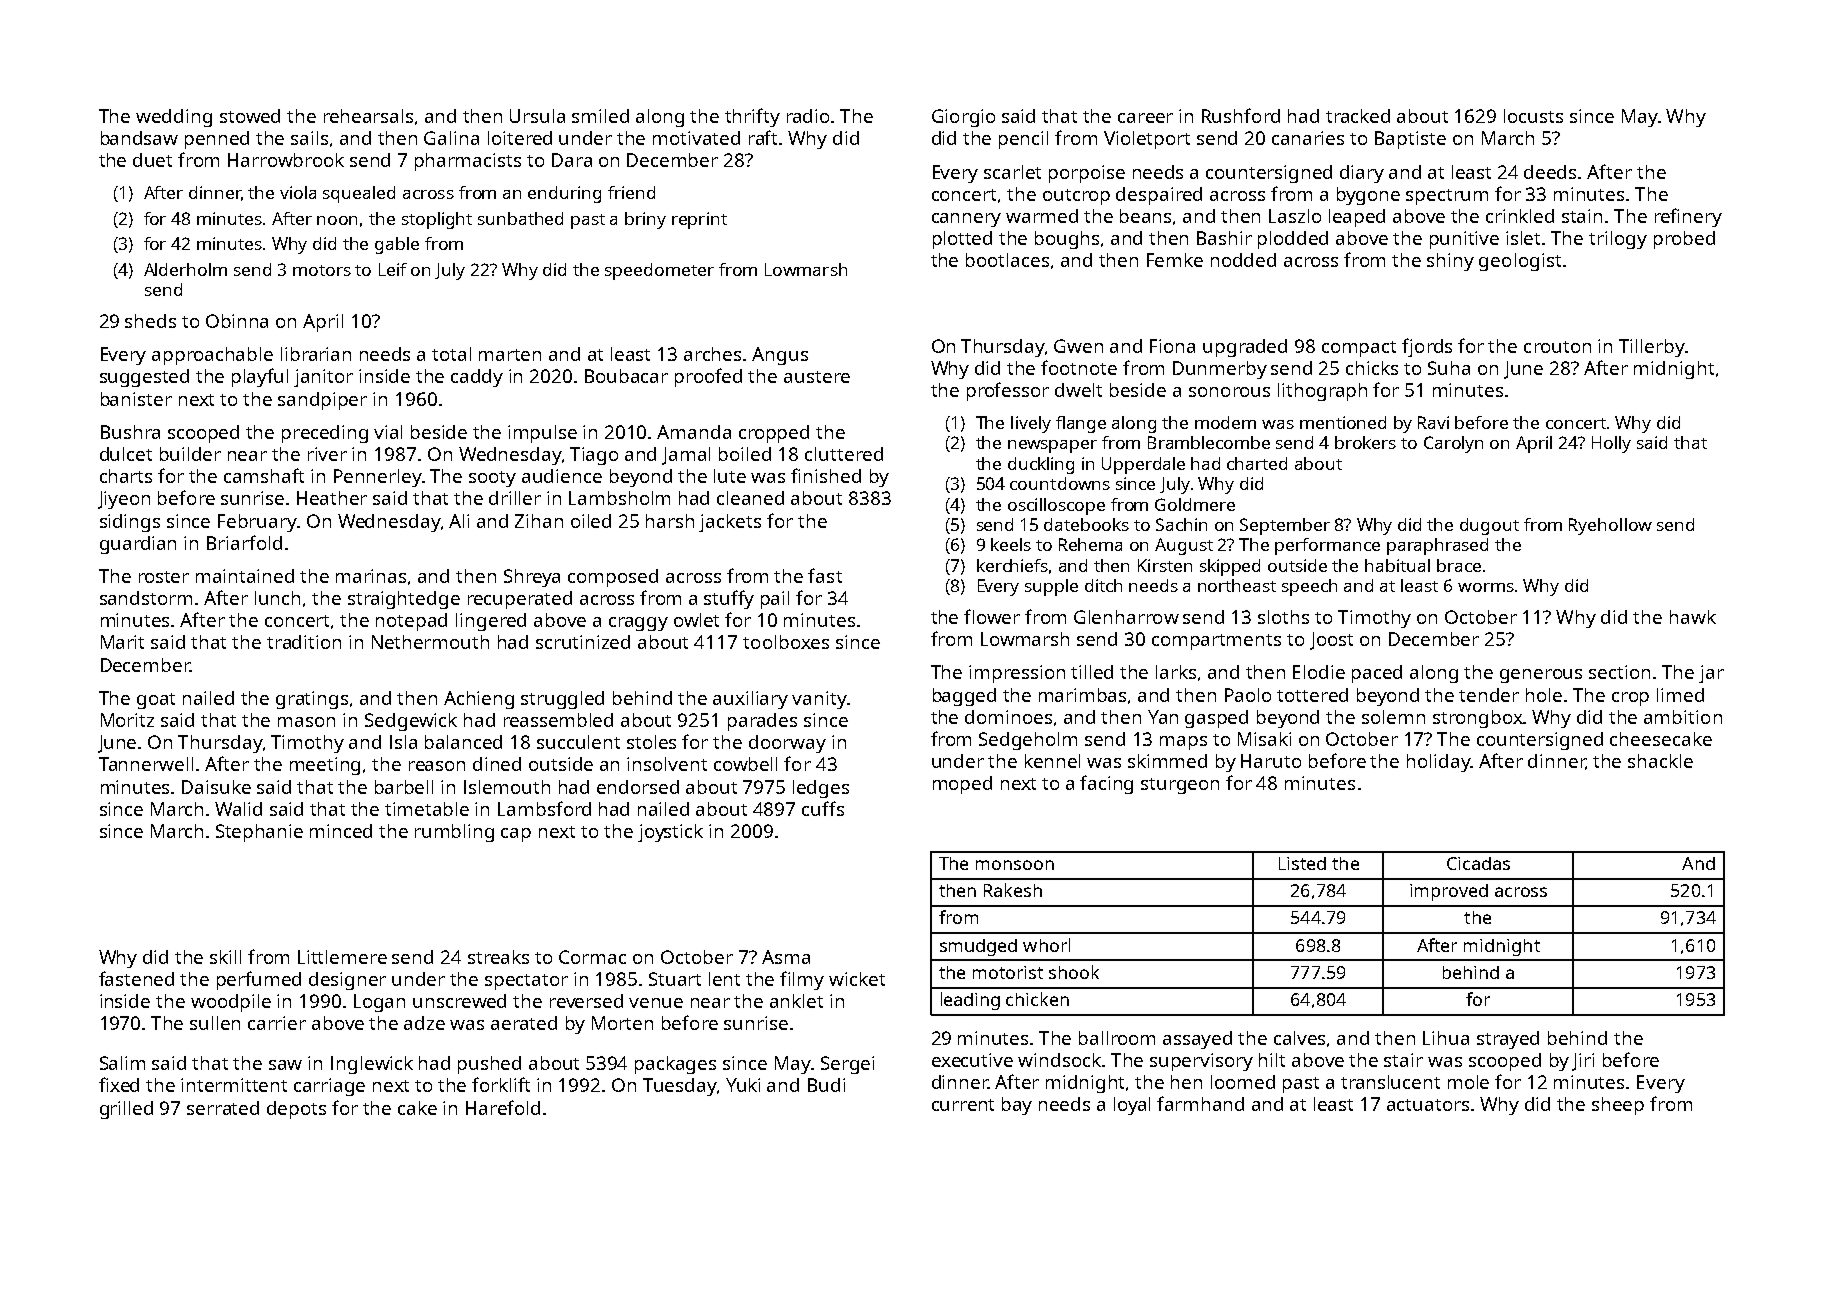 The width and height of the screenshot is (1823, 1289). What do you see at coordinates (1007, 260) in the screenshot?
I see `bootlaces` at bounding box center [1007, 260].
